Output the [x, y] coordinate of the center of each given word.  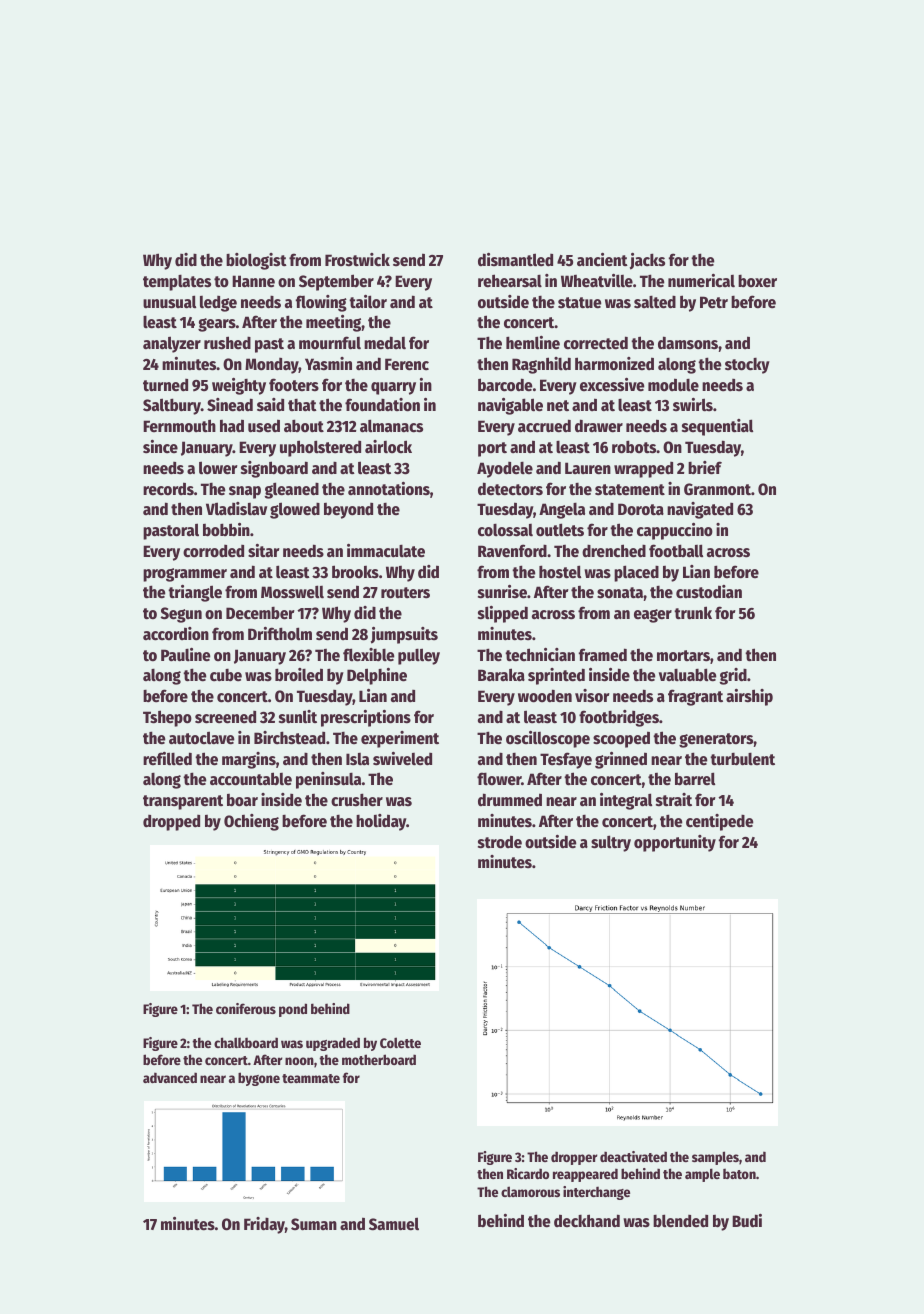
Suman [314, 1224]
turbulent [742, 759]
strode [500, 842]
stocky [747, 366]
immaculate [386, 551]
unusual [169, 302]
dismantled [515, 260]
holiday [381, 822]
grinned [621, 760]
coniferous [246, 1008]
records [168, 489]
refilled [167, 759]
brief [705, 468]
